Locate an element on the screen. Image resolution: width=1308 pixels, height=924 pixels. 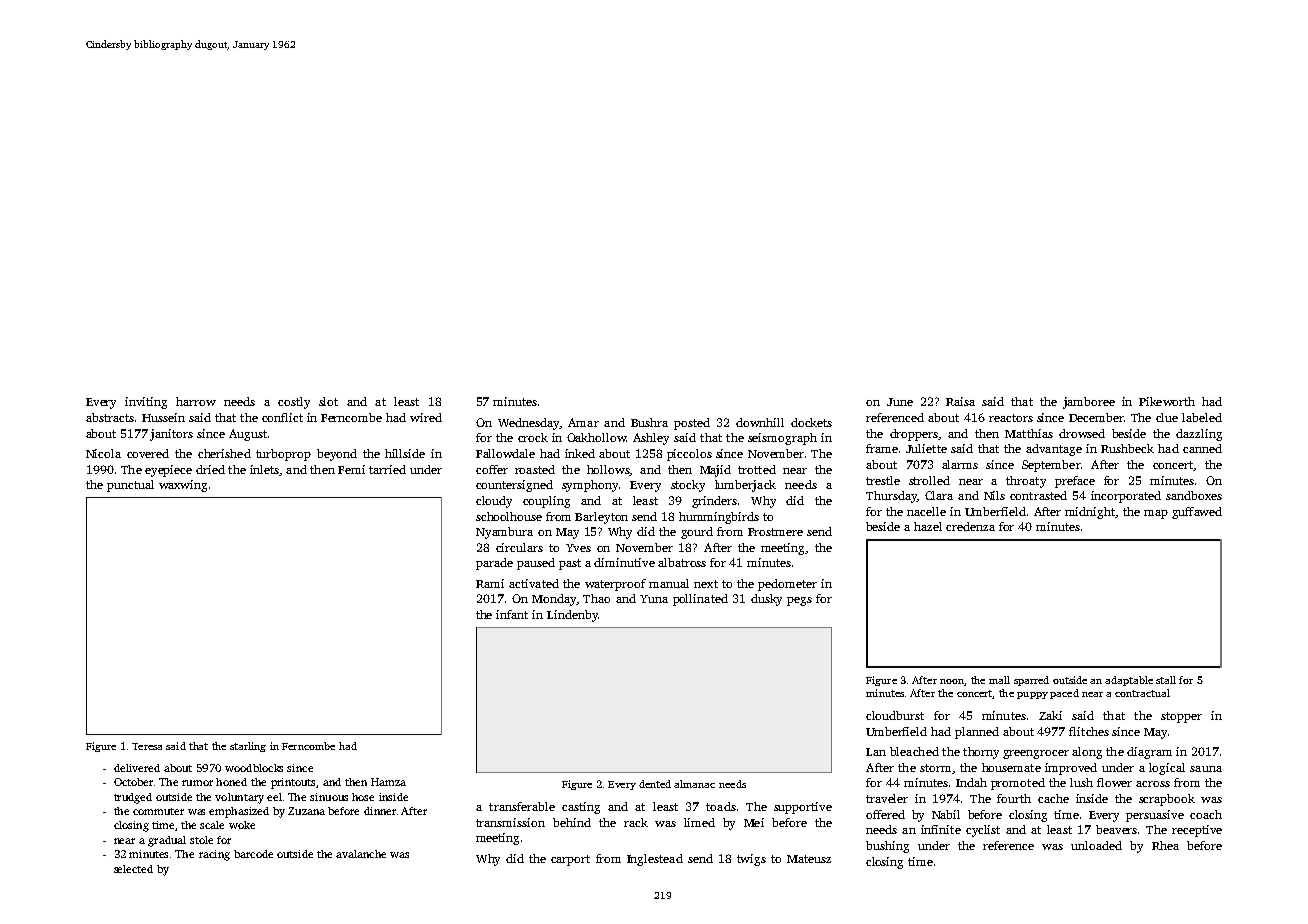
noon is located at coordinates (952, 681).
